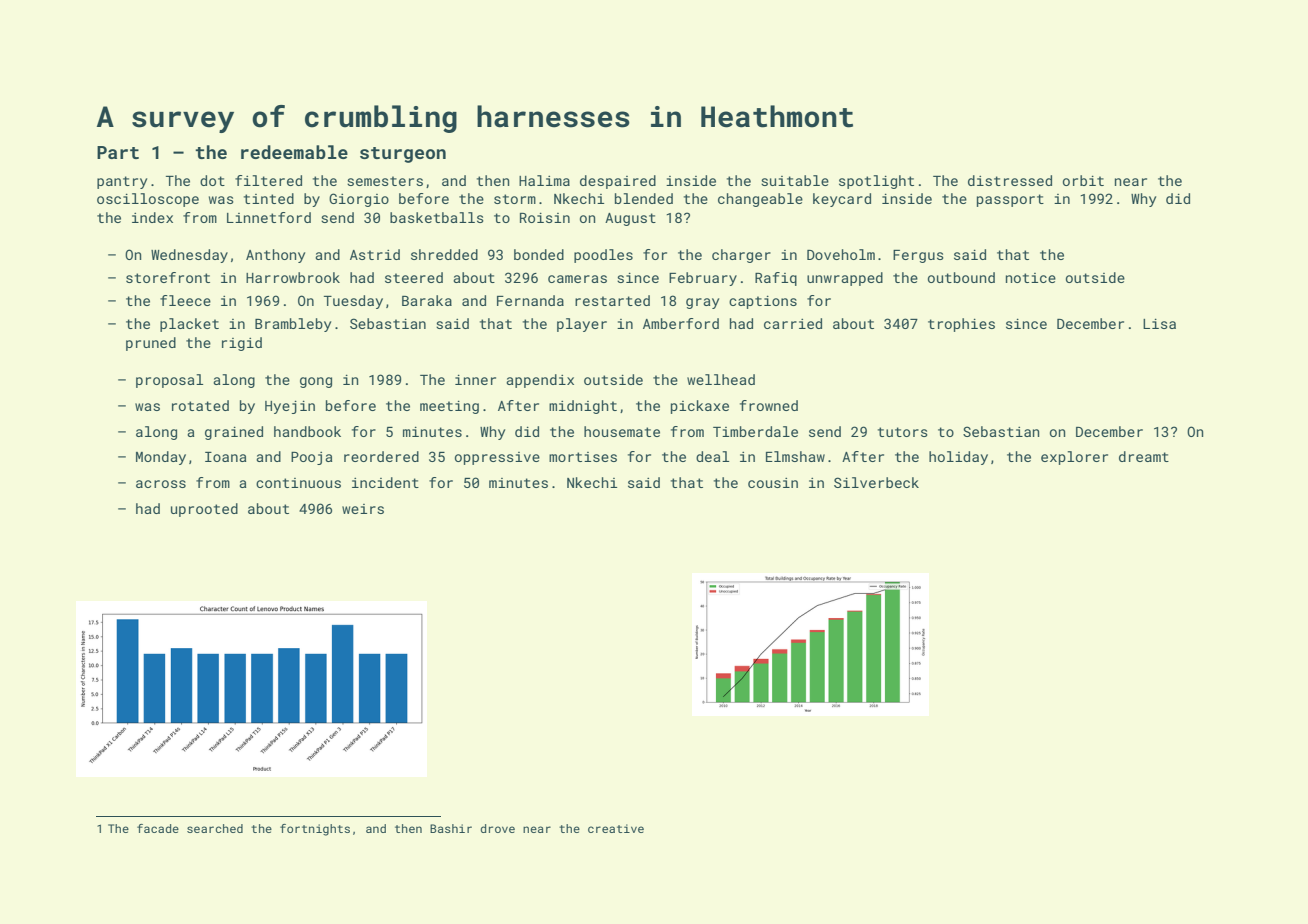  What do you see at coordinates (204, 510) in the page?
I see `uprooted` at bounding box center [204, 510].
